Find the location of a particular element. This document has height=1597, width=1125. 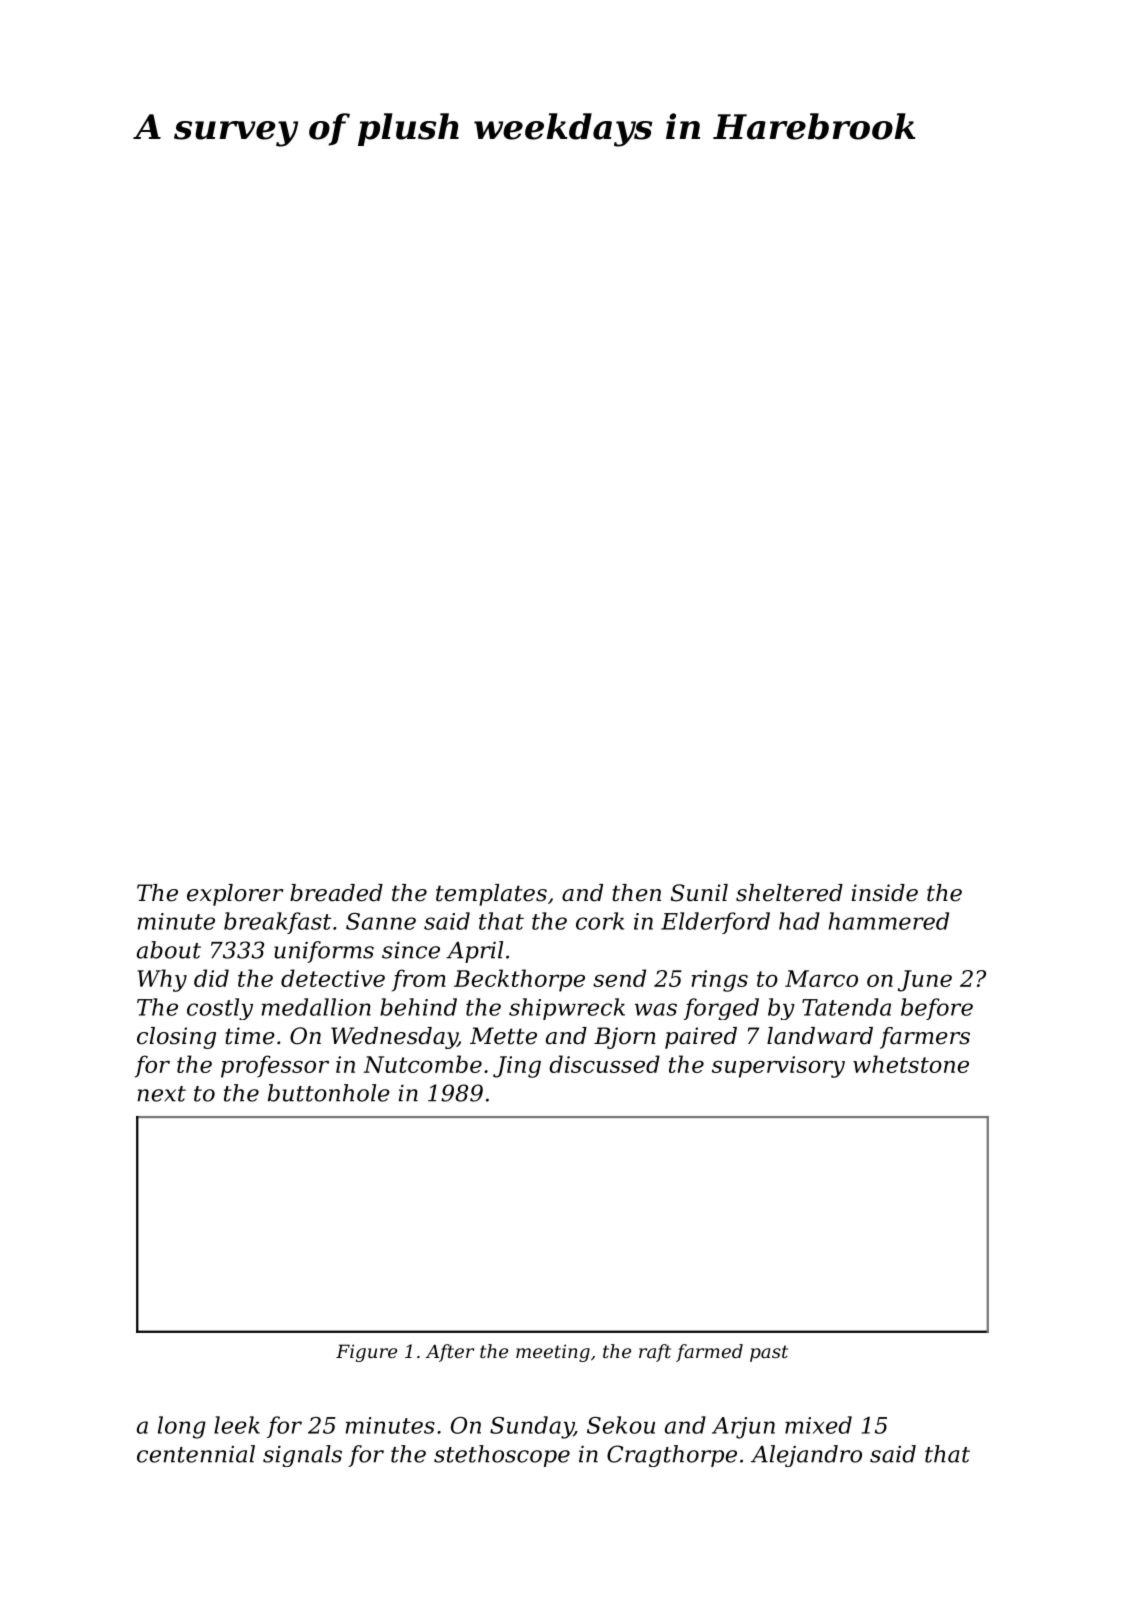

June is located at coordinates (925, 981).
